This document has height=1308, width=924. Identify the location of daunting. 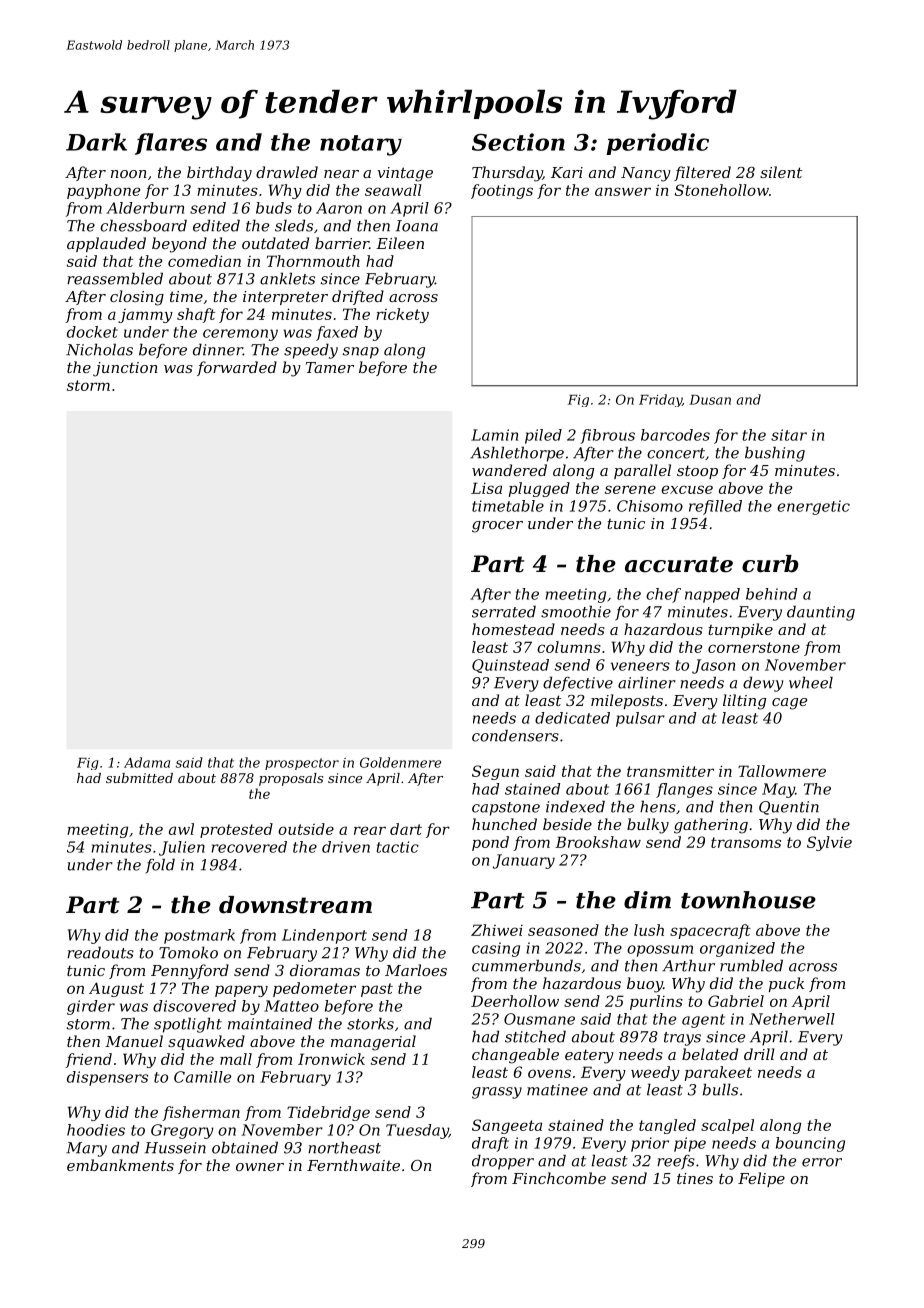
(821, 613).
